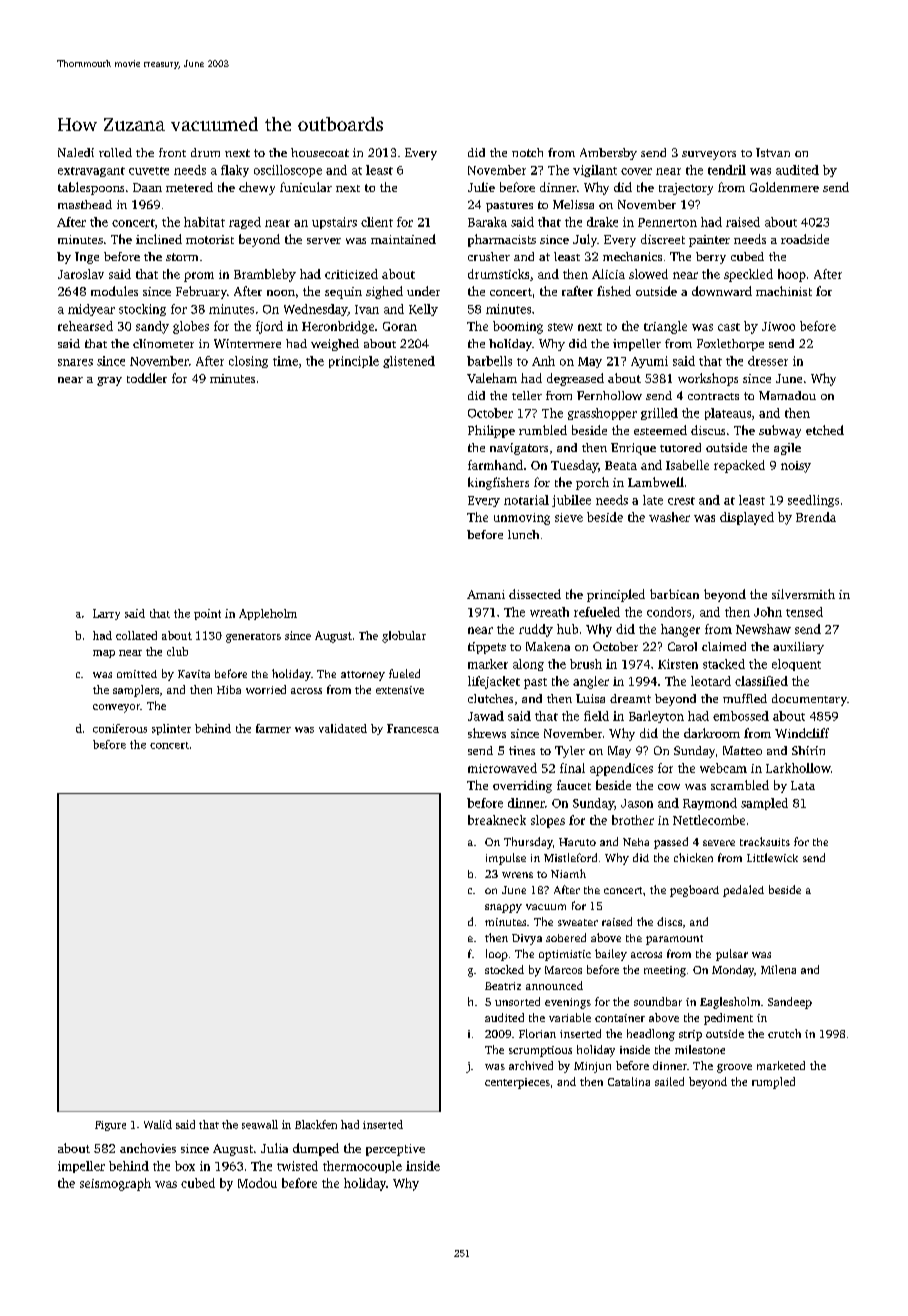 This screenshot has width=908, height=1316. I want to click on under, so click(423, 291).
